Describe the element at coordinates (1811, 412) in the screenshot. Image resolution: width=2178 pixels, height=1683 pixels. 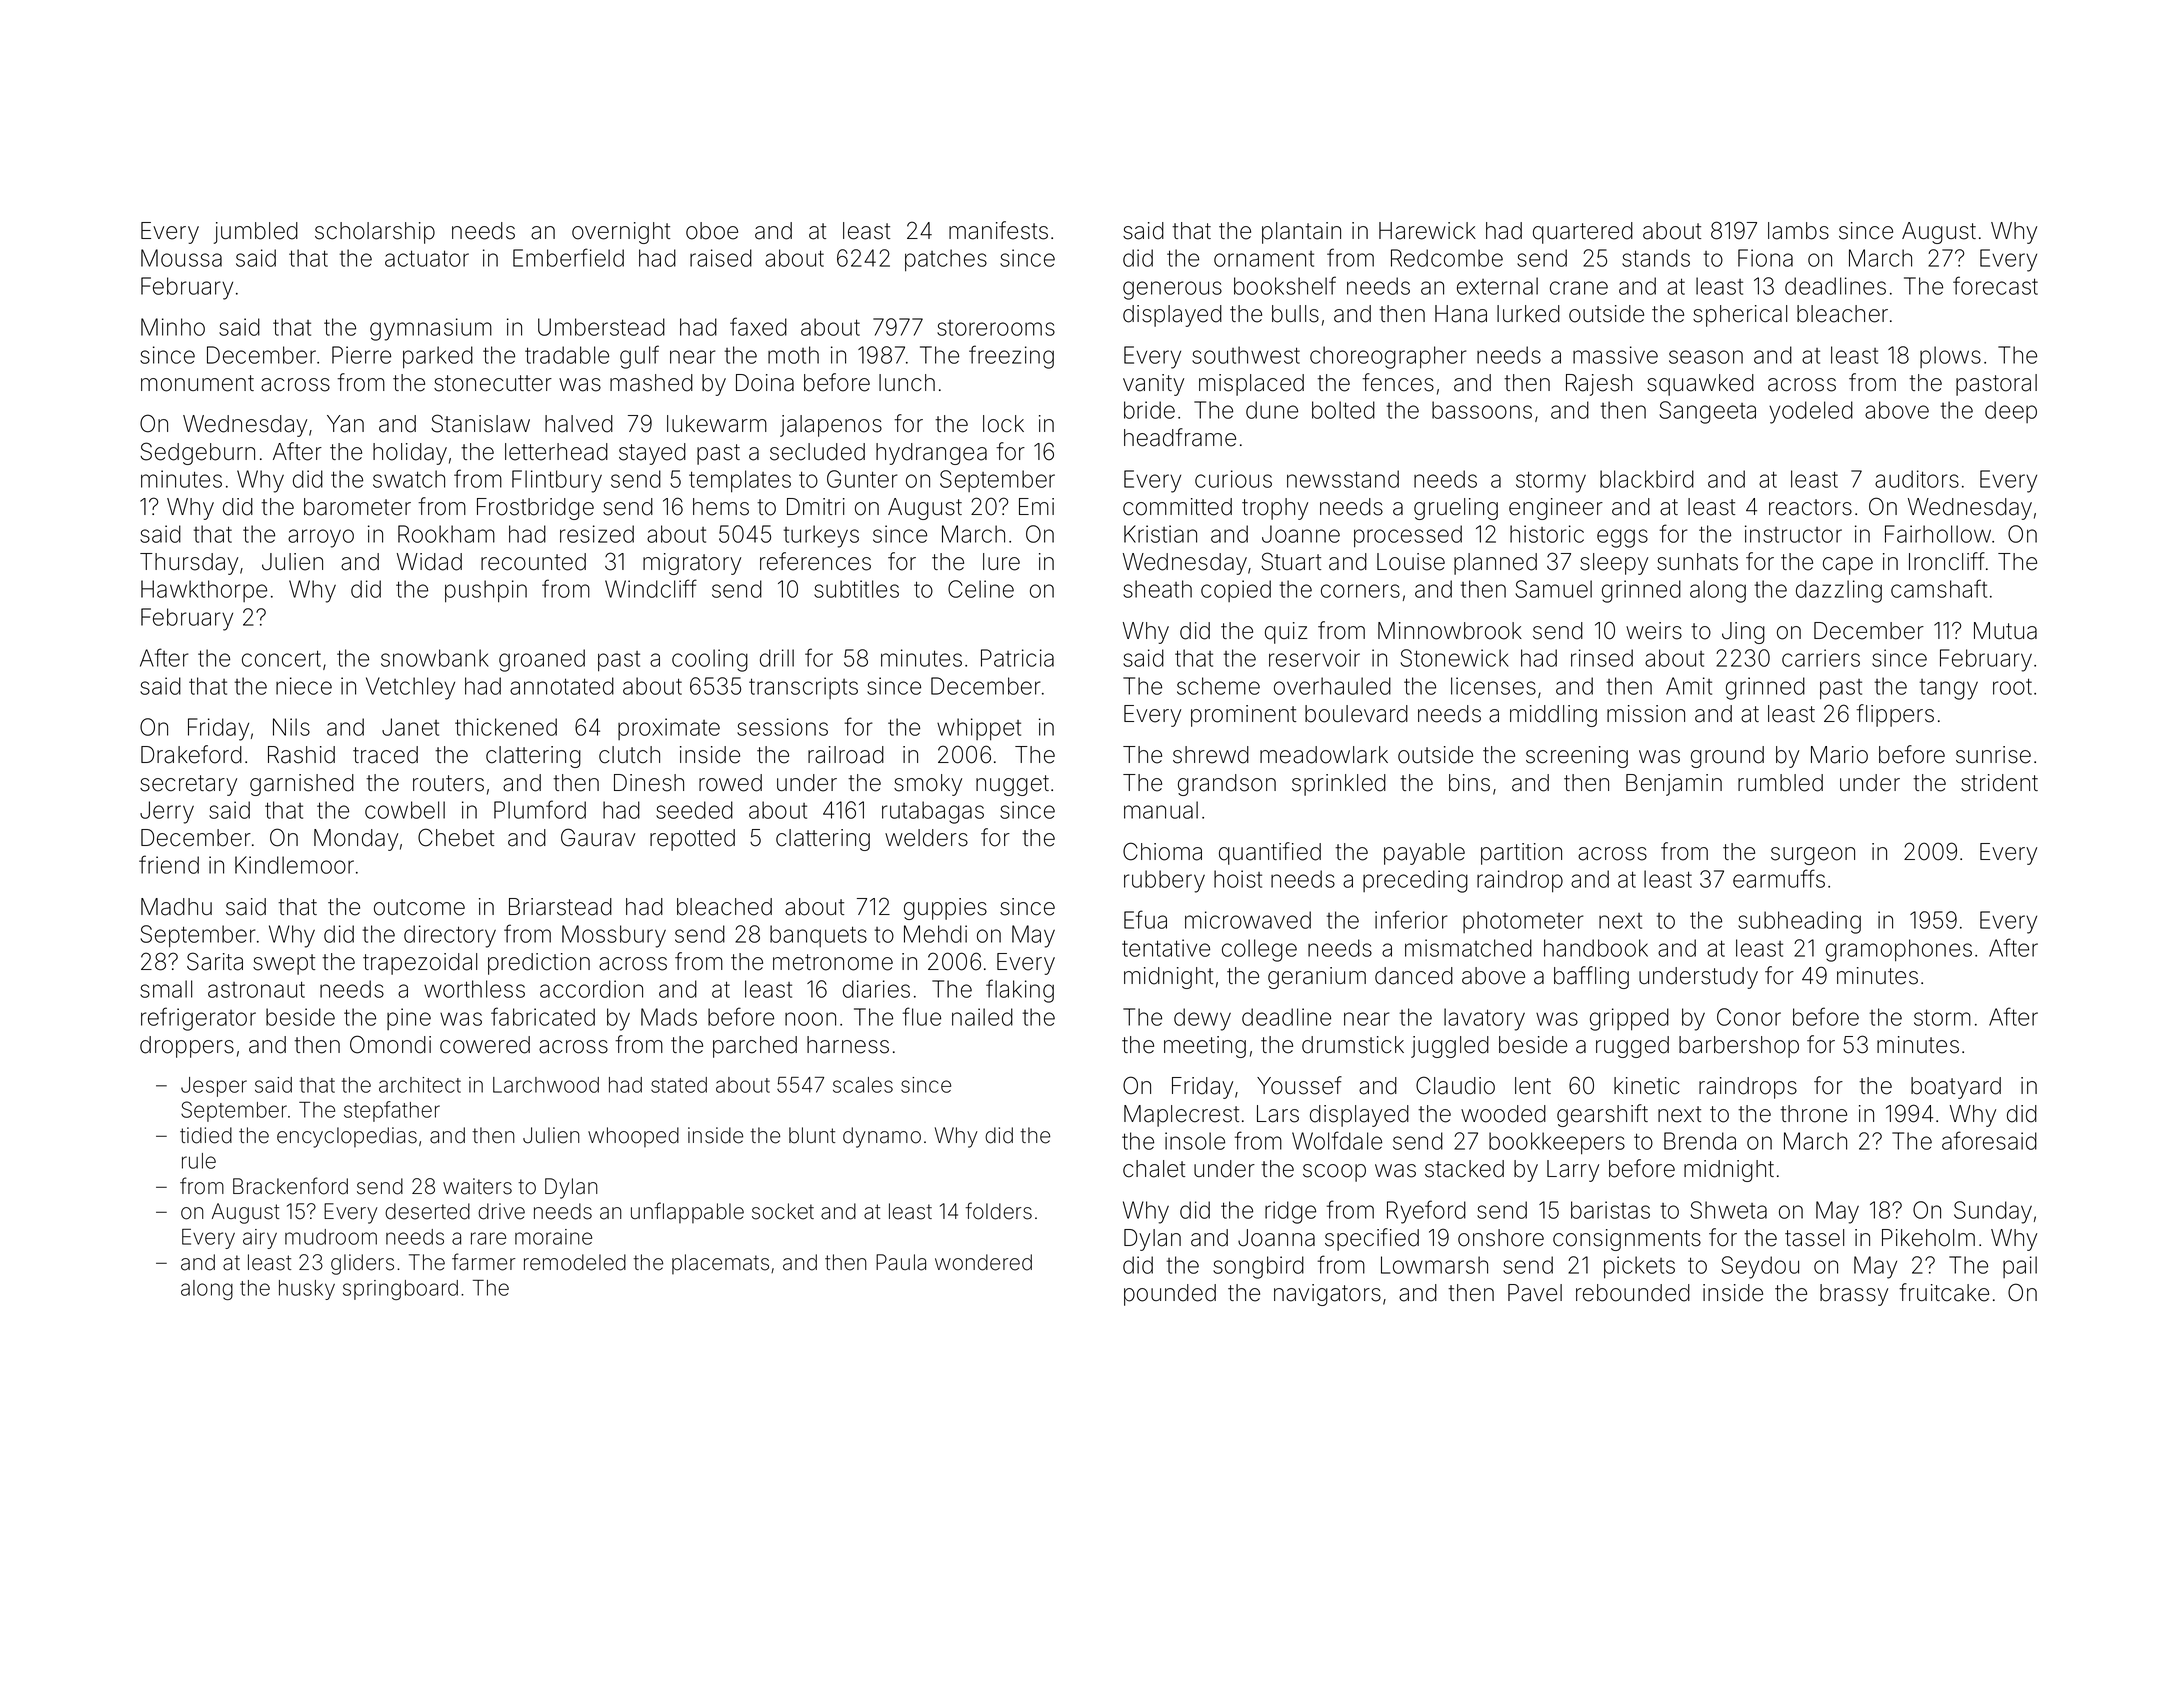
I see `yodeled` at that location.
